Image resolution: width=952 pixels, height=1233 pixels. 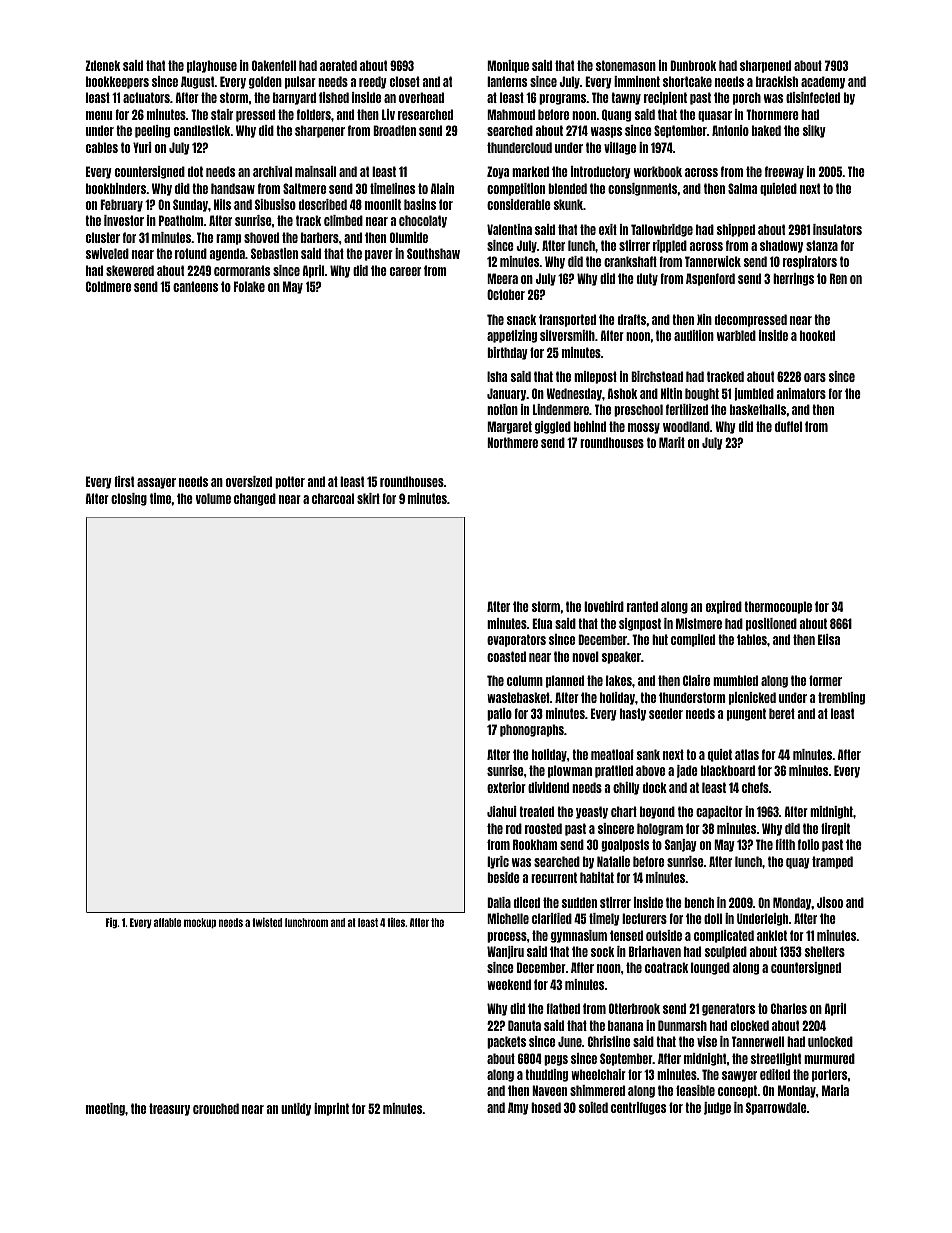 I want to click on cables, so click(x=102, y=147).
